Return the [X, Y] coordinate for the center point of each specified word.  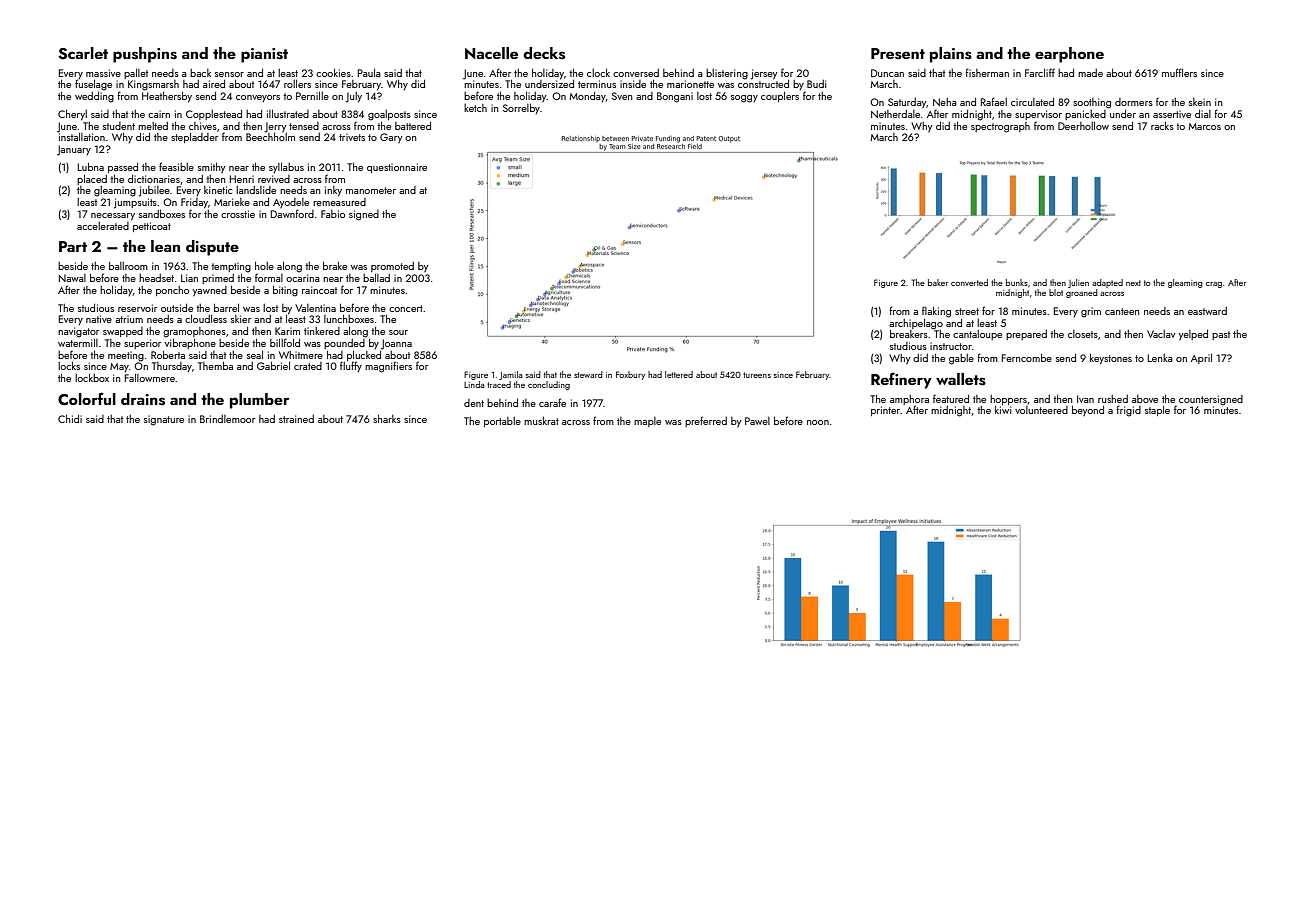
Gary [391, 138]
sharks [387, 419]
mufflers [1179, 72]
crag [1214, 285]
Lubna [91, 167]
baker [938, 282]
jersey [764, 74]
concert [406, 308]
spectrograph [1000, 127]
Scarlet [83, 53]
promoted [392, 267]
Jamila [510, 375]
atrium [129, 319]
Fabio [333, 214]
